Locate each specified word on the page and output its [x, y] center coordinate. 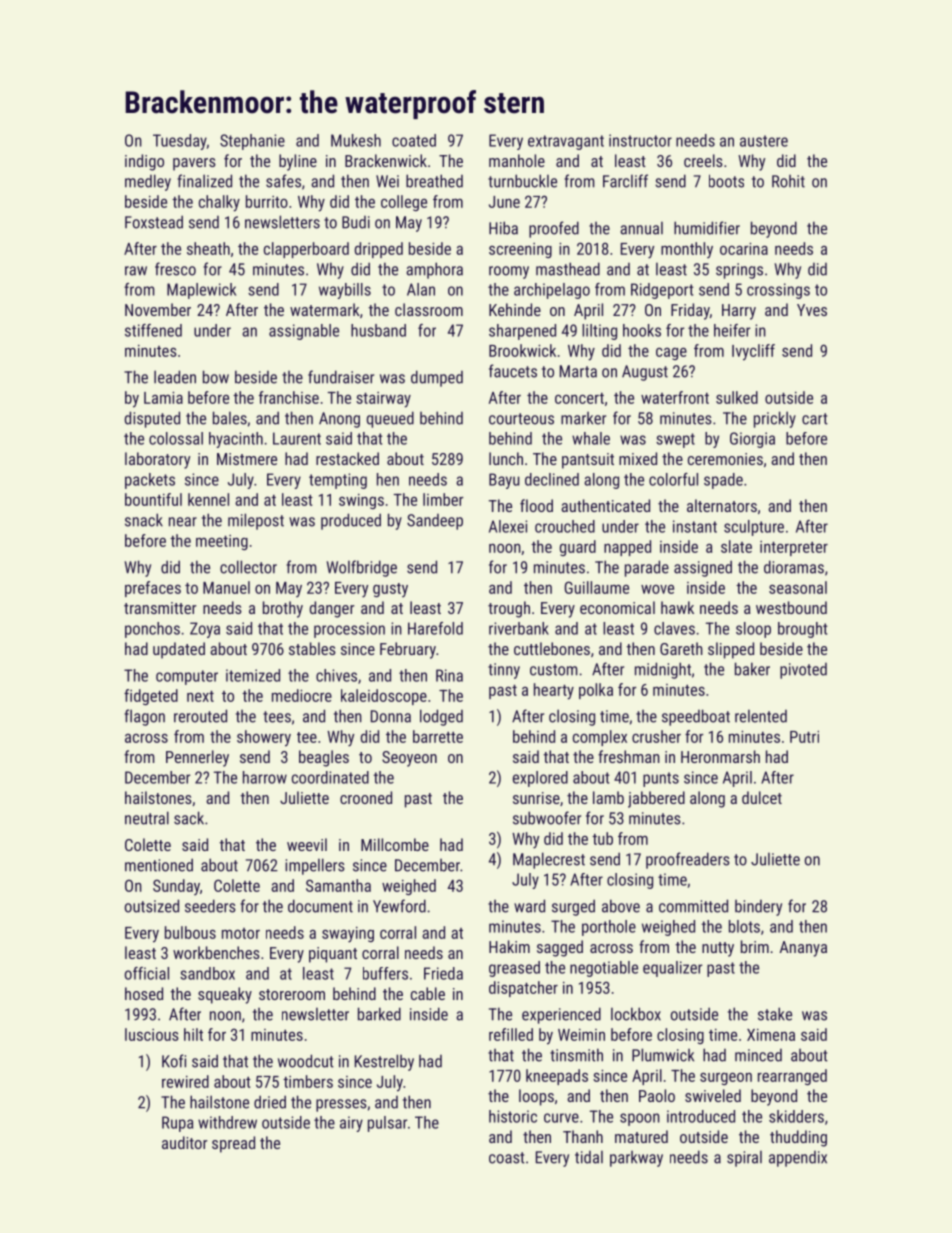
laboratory [157, 460]
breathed [434, 181]
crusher [656, 736]
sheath [208, 248]
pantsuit [588, 461]
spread [233, 1144]
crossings [778, 291]
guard [578, 548]
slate [736, 546]
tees [277, 717]
